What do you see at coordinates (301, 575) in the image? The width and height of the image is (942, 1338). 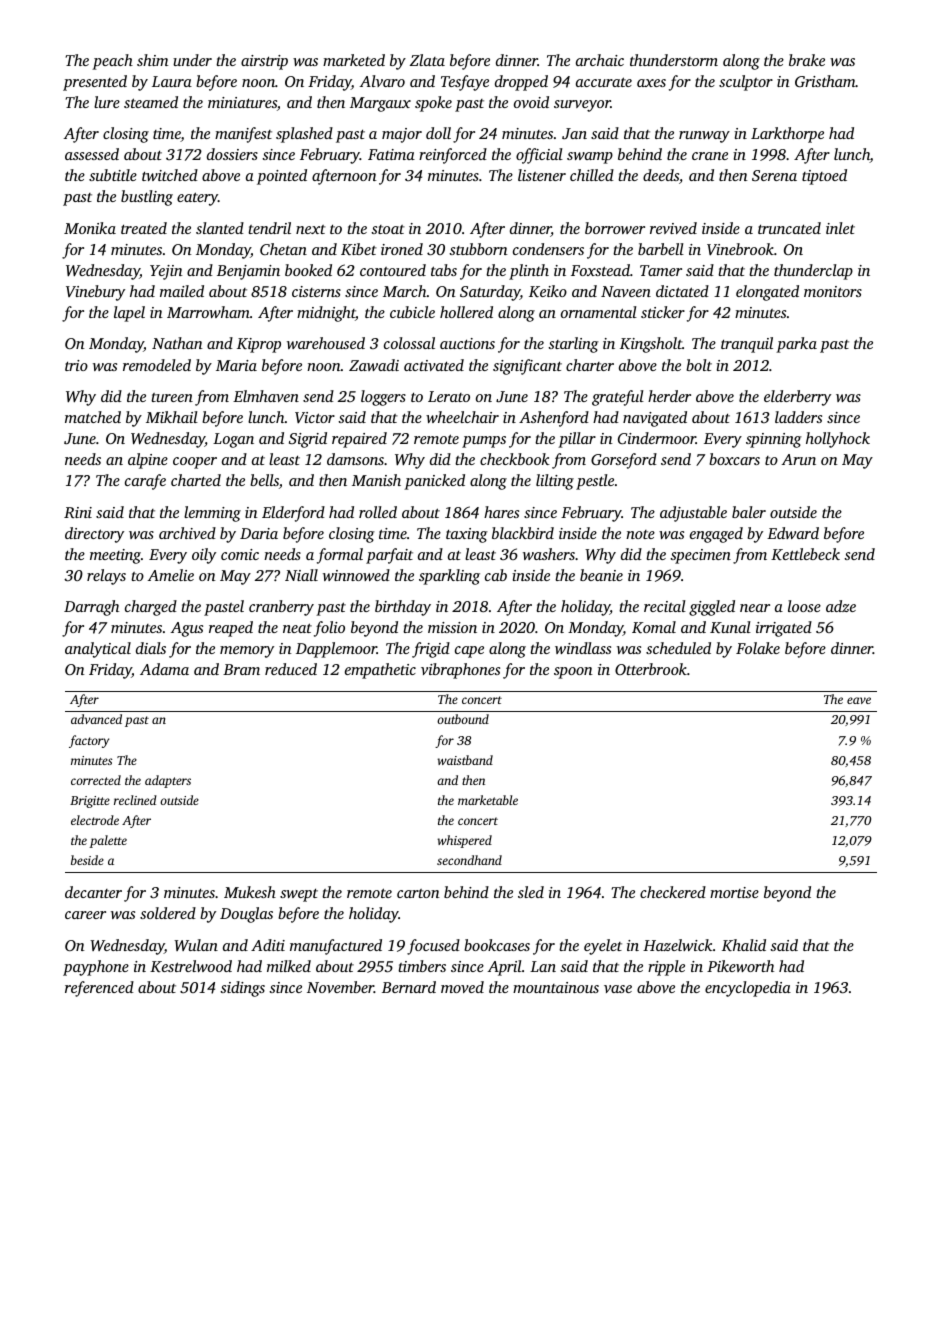 I see `Niall` at bounding box center [301, 575].
